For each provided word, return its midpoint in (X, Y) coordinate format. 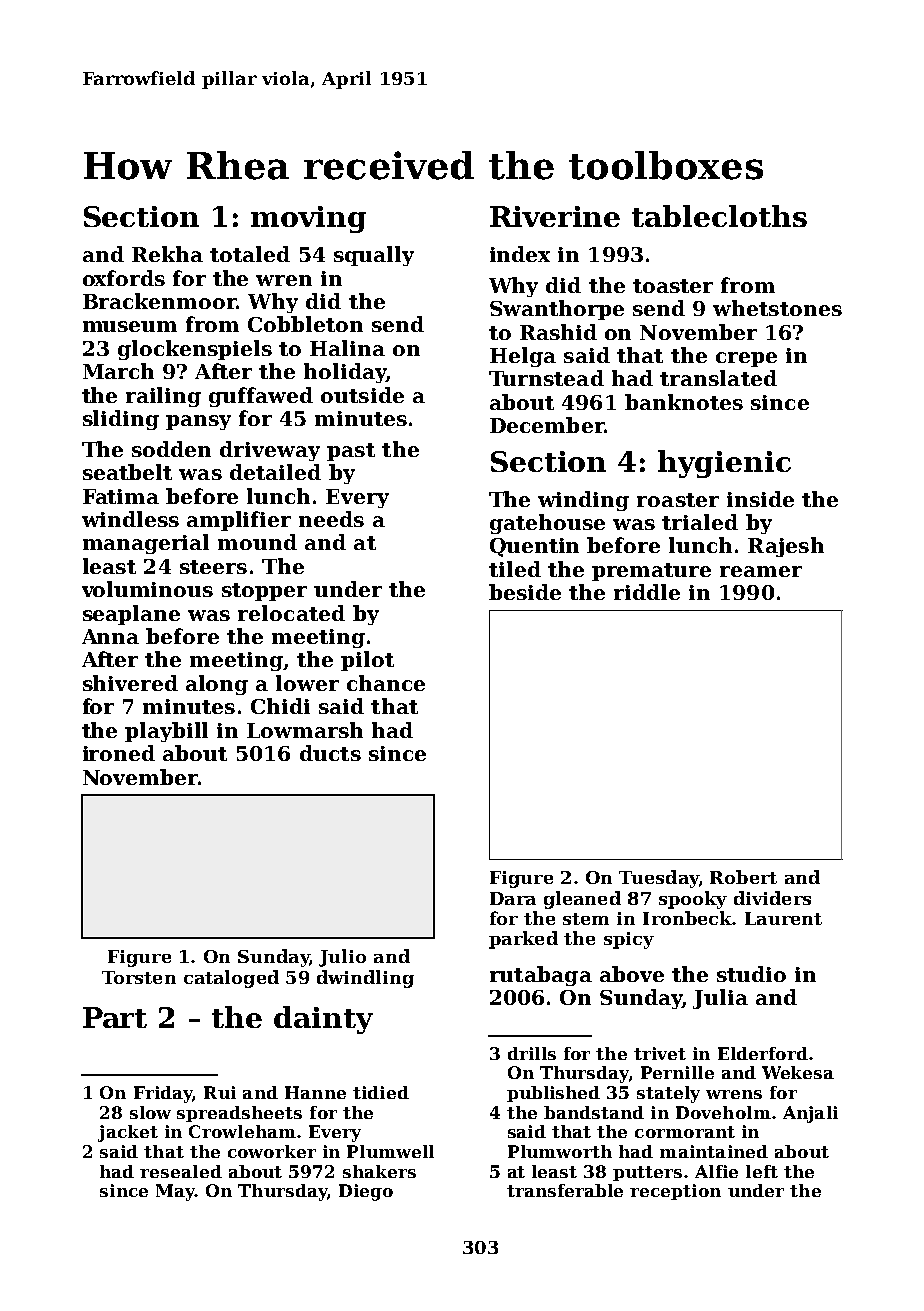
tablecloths (719, 216)
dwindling (365, 979)
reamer (761, 571)
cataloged (231, 979)
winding (583, 501)
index (520, 254)
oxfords (124, 278)
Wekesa (798, 1072)
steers (213, 567)
